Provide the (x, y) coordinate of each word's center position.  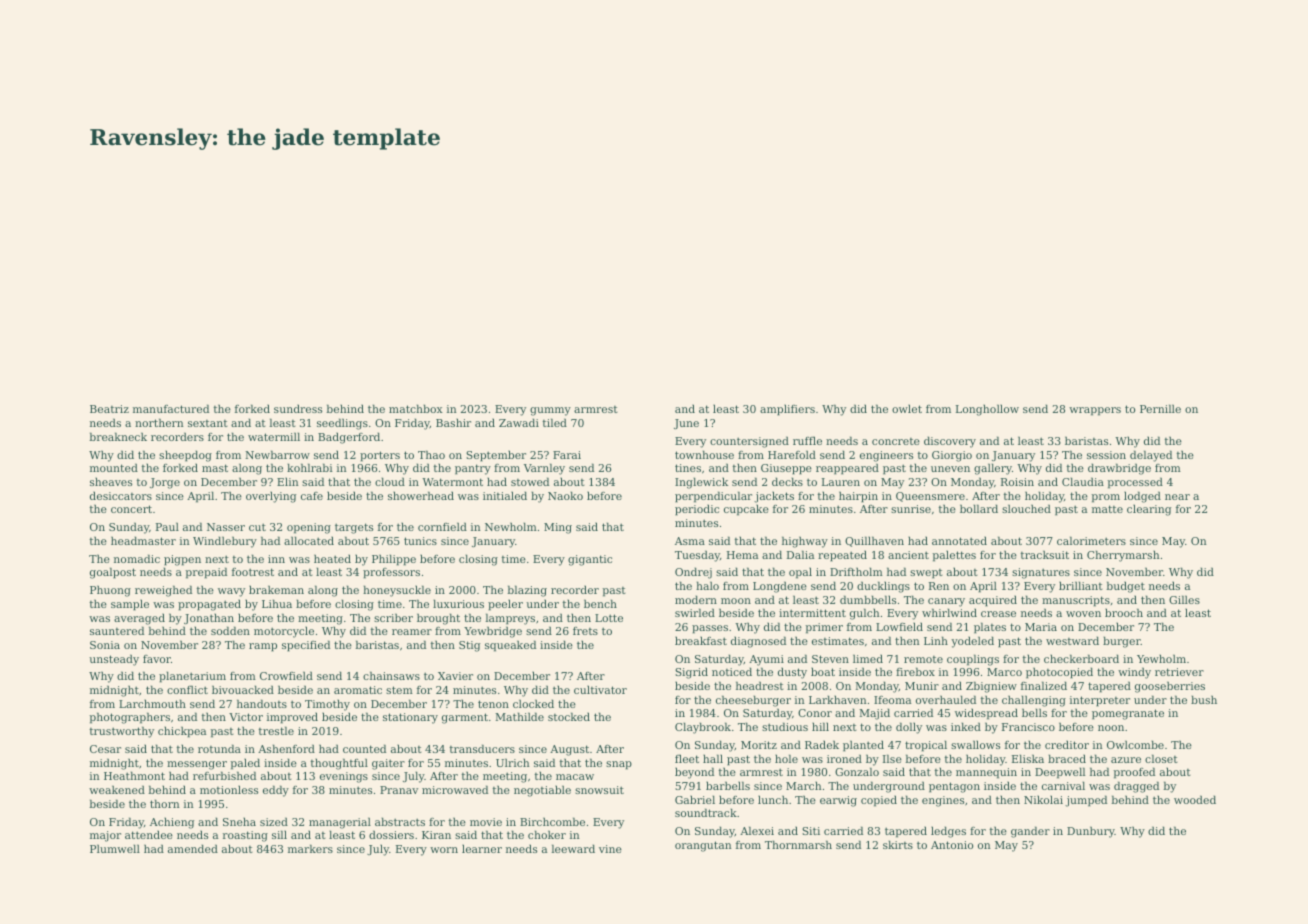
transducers (482, 748)
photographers (130, 718)
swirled (695, 612)
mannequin (986, 773)
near (1177, 497)
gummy (550, 411)
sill (279, 834)
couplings (973, 660)
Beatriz (109, 409)
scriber (393, 617)
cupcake (746, 510)
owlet (907, 409)
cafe (312, 496)
